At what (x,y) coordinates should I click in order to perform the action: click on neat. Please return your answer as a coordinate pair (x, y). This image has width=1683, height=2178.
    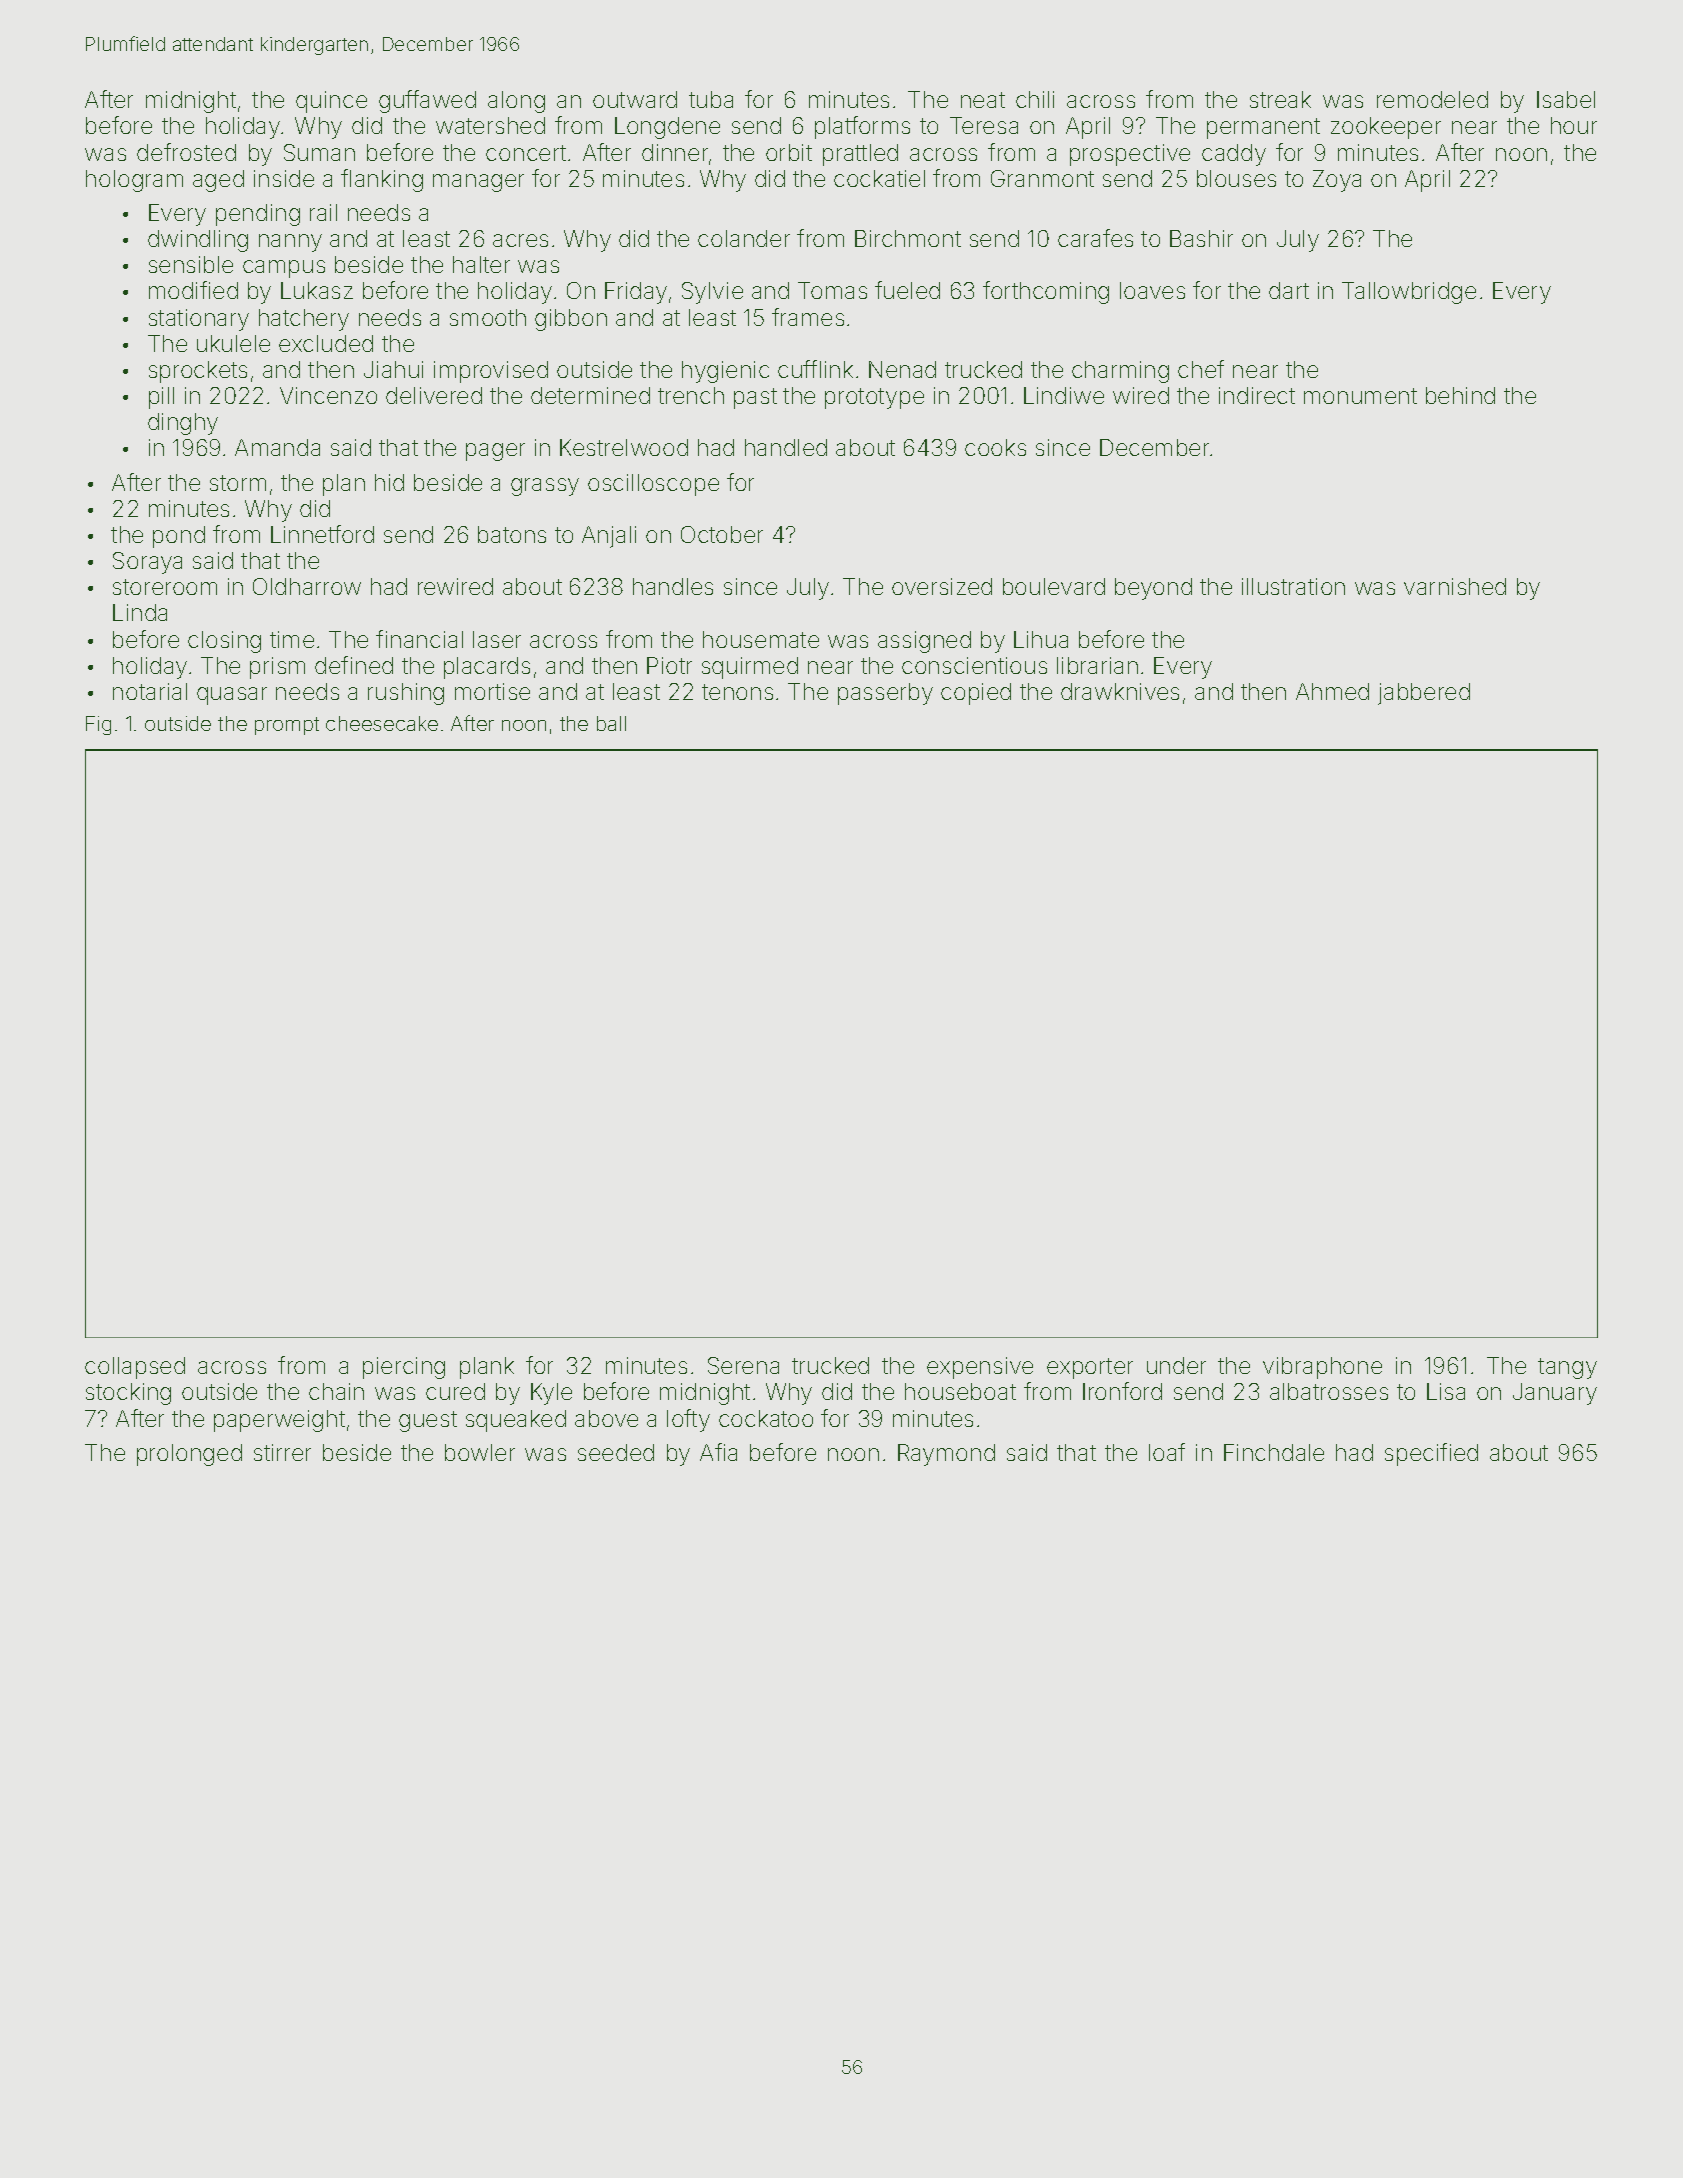
    Looking at the image, I should click on (983, 100).
